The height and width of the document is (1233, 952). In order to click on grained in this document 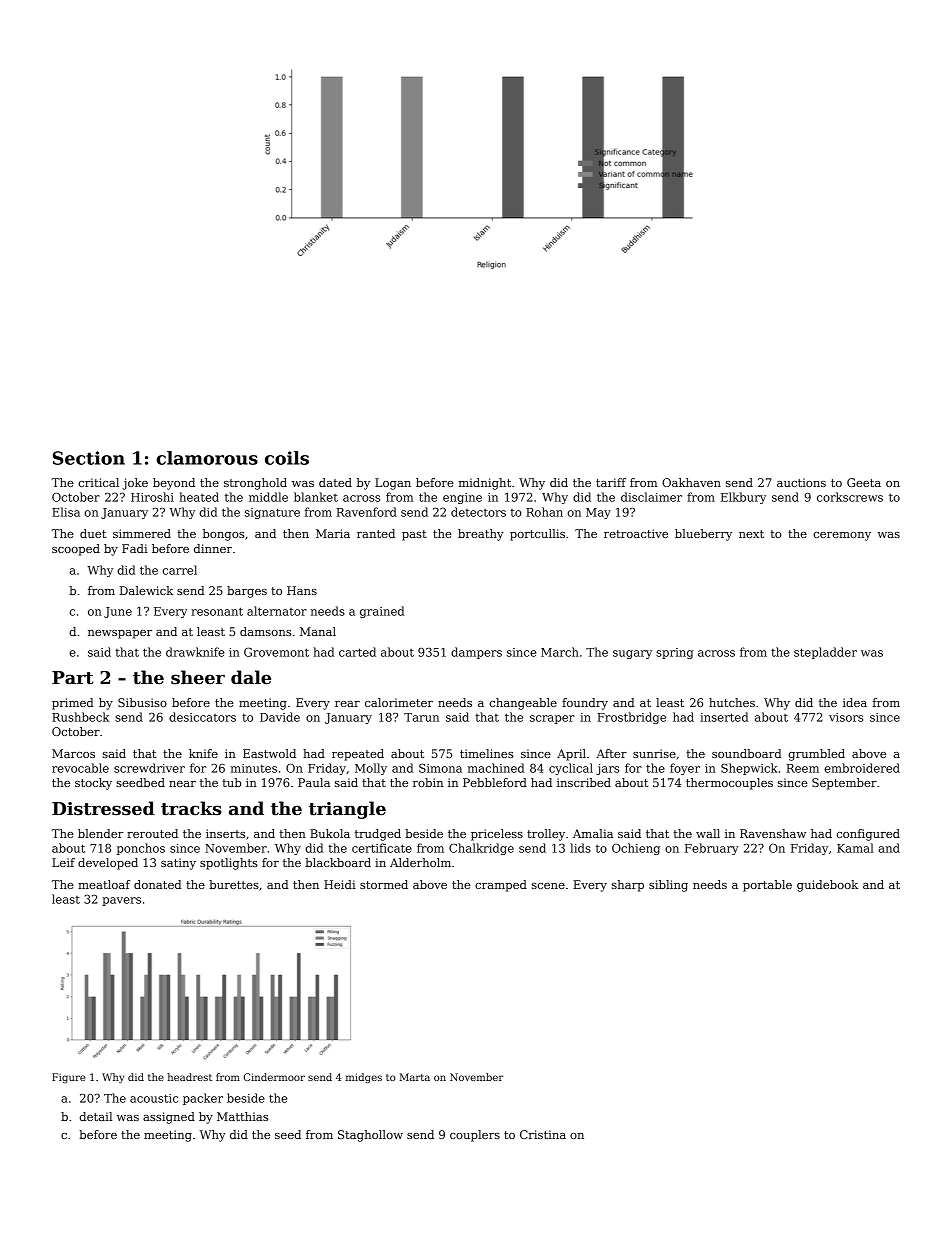, I will do `click(382, 612)`.
